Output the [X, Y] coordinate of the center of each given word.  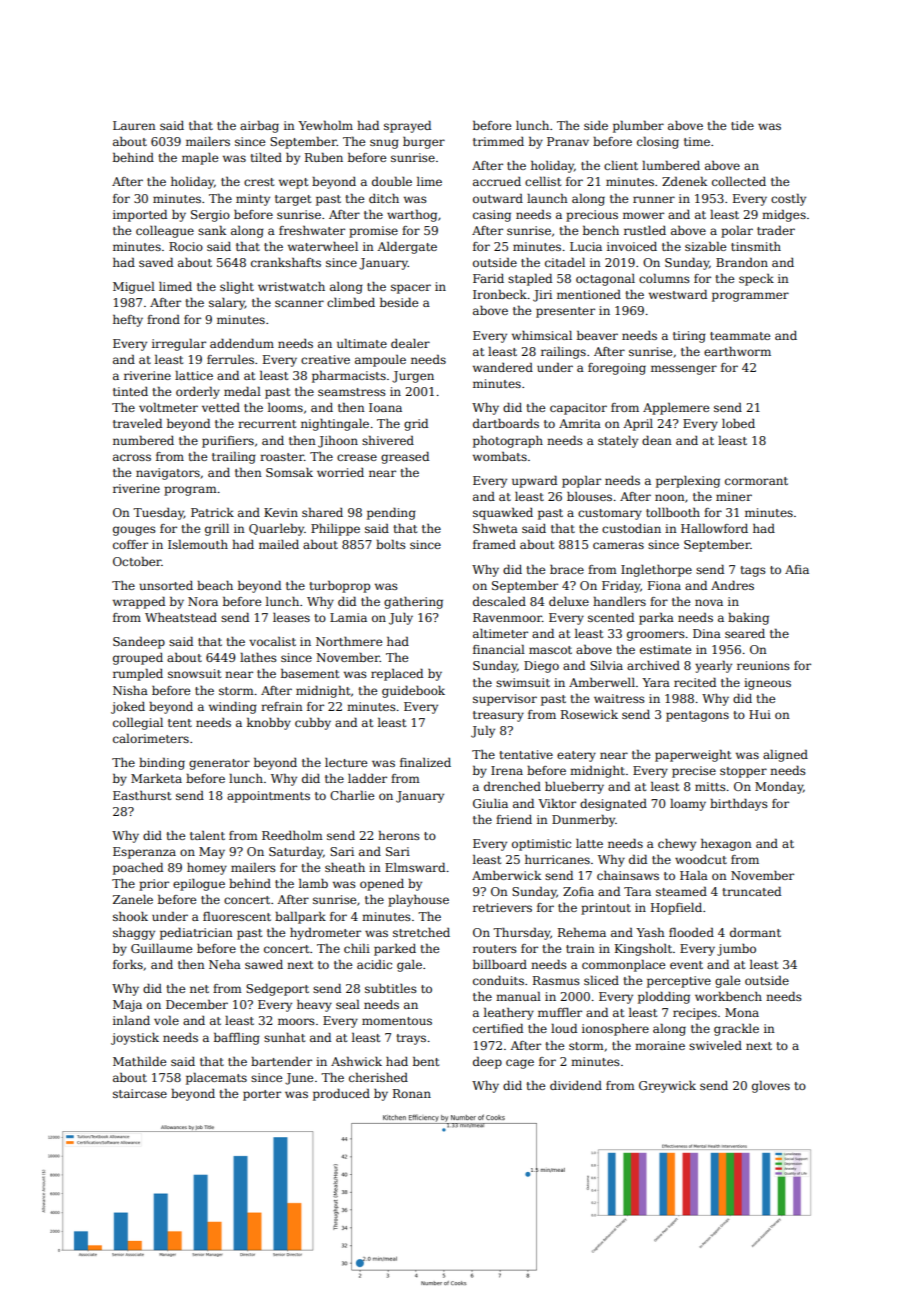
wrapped [139, 603]
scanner [299, 303]
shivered [388, 440]
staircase [140, 1093]
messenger [684, 370]
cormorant [756, 481]
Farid [488, 278]
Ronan [412, 1093]
